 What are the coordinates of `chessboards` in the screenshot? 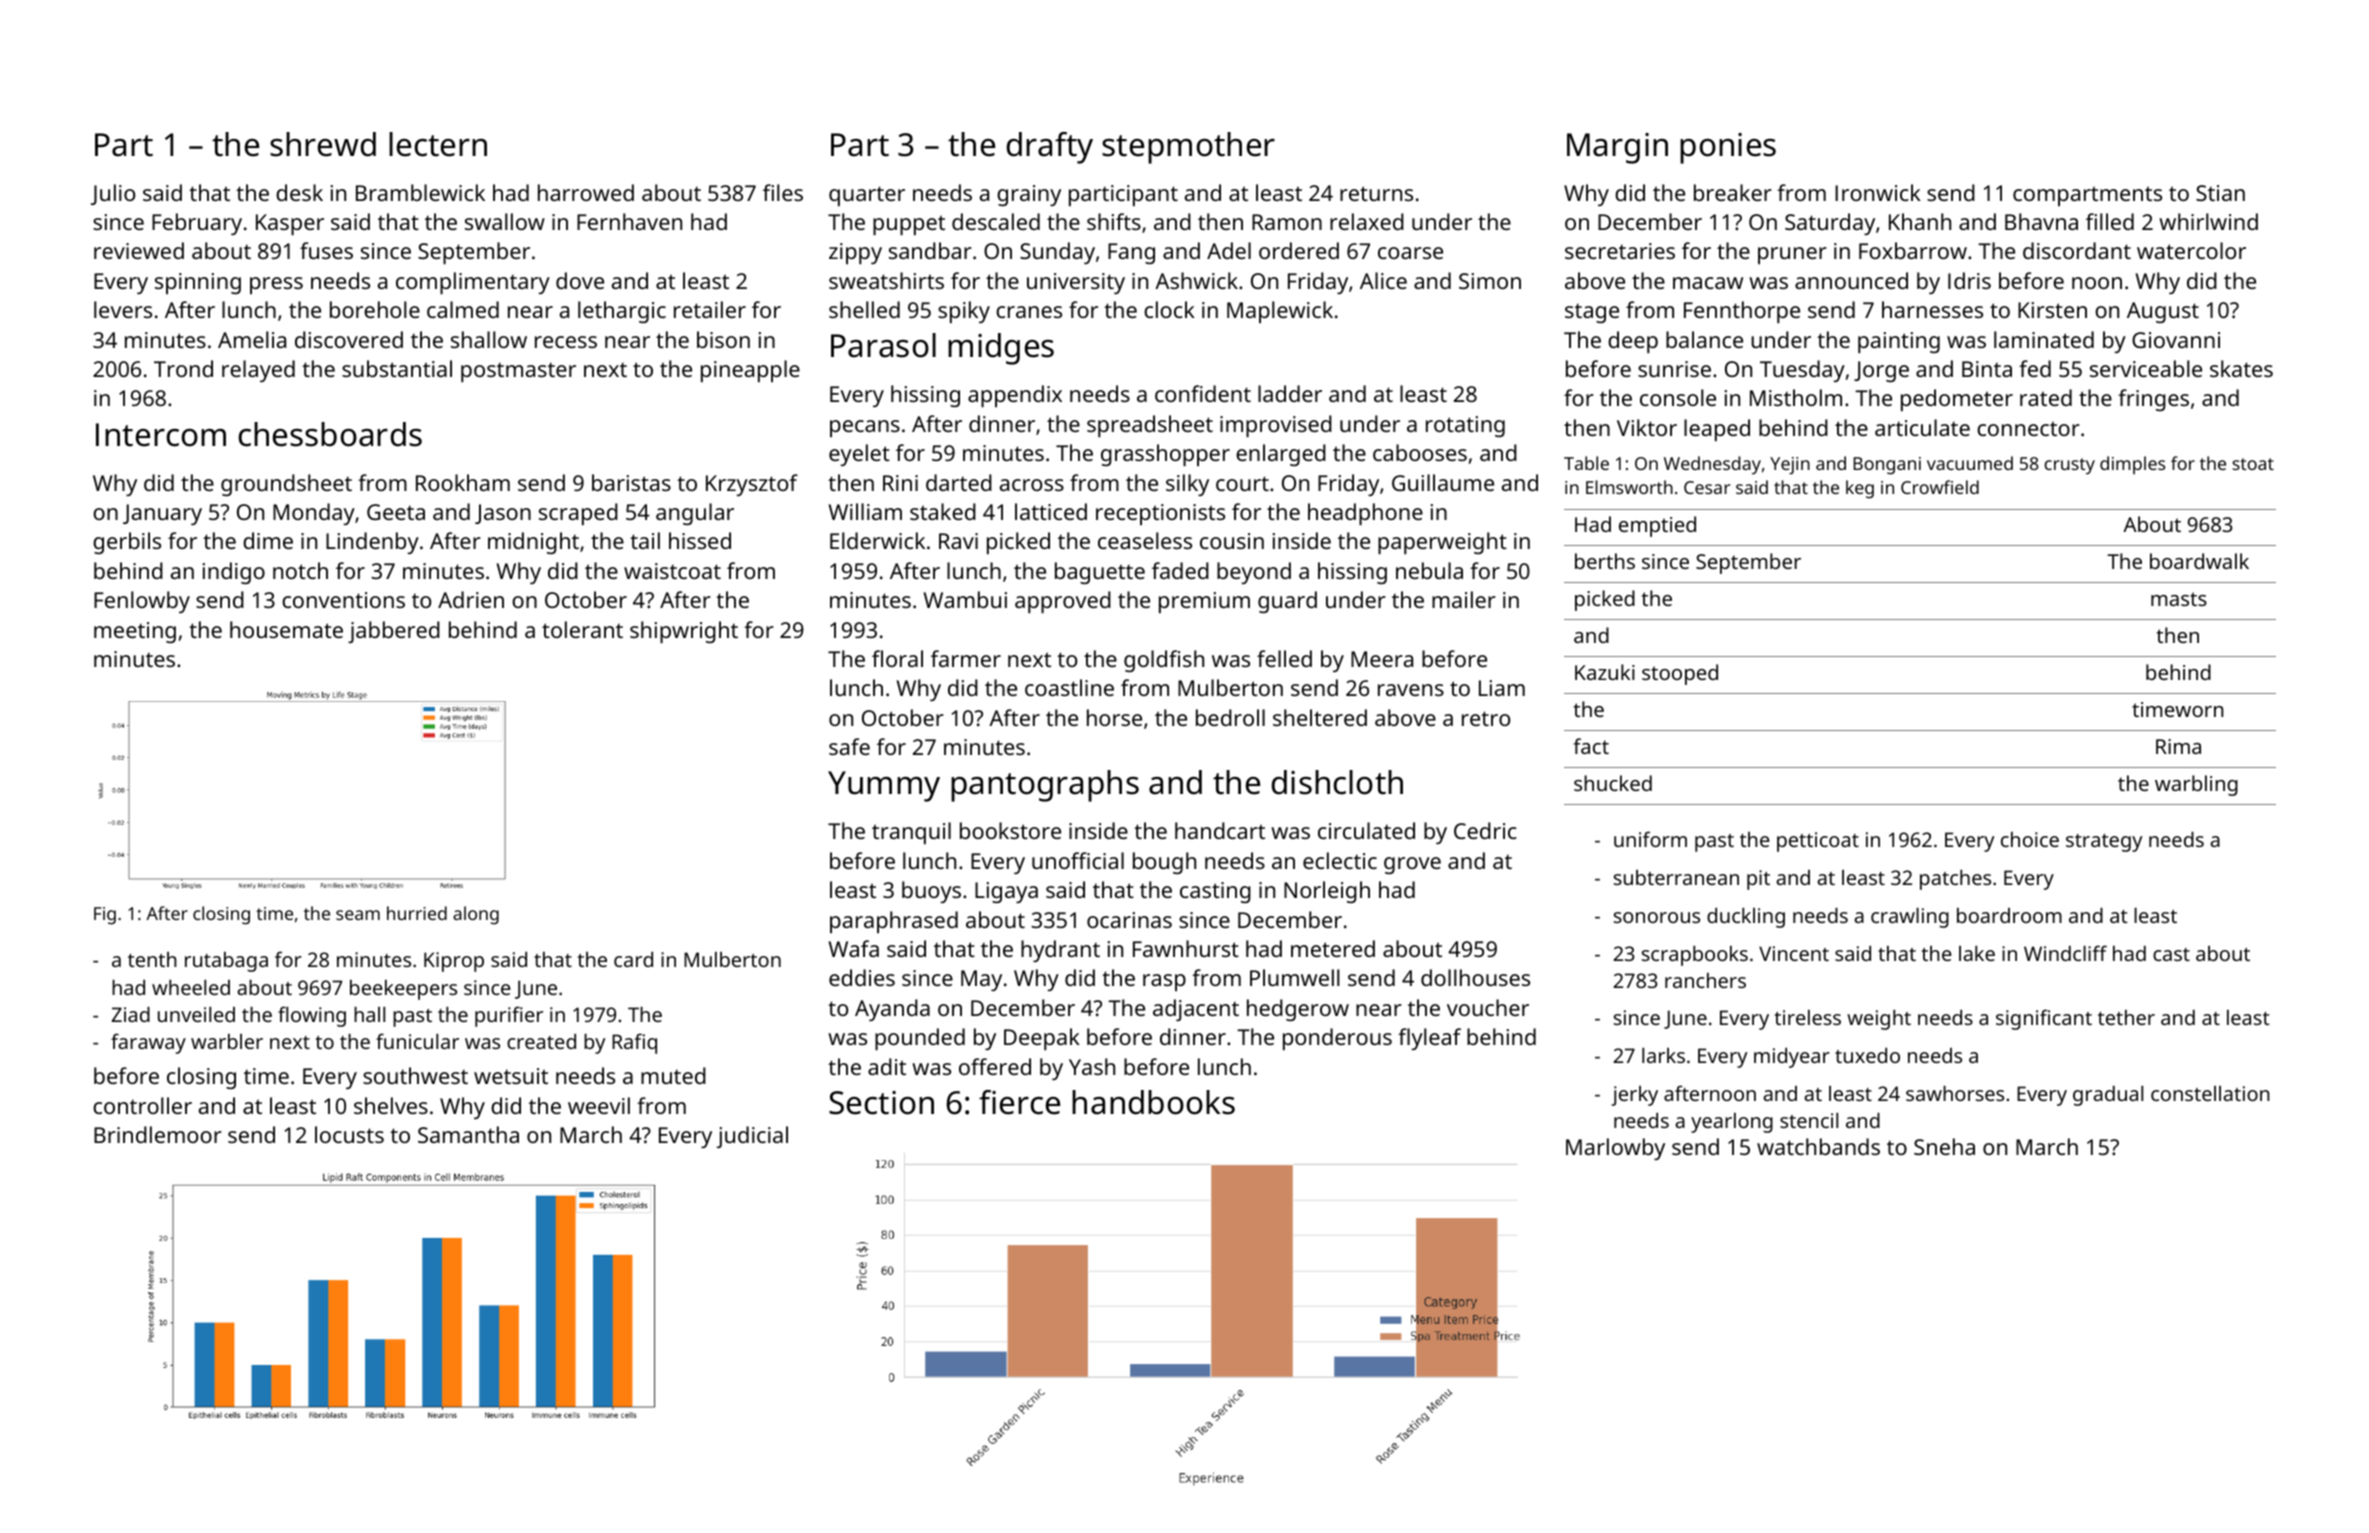 It's located at (330, 434).
